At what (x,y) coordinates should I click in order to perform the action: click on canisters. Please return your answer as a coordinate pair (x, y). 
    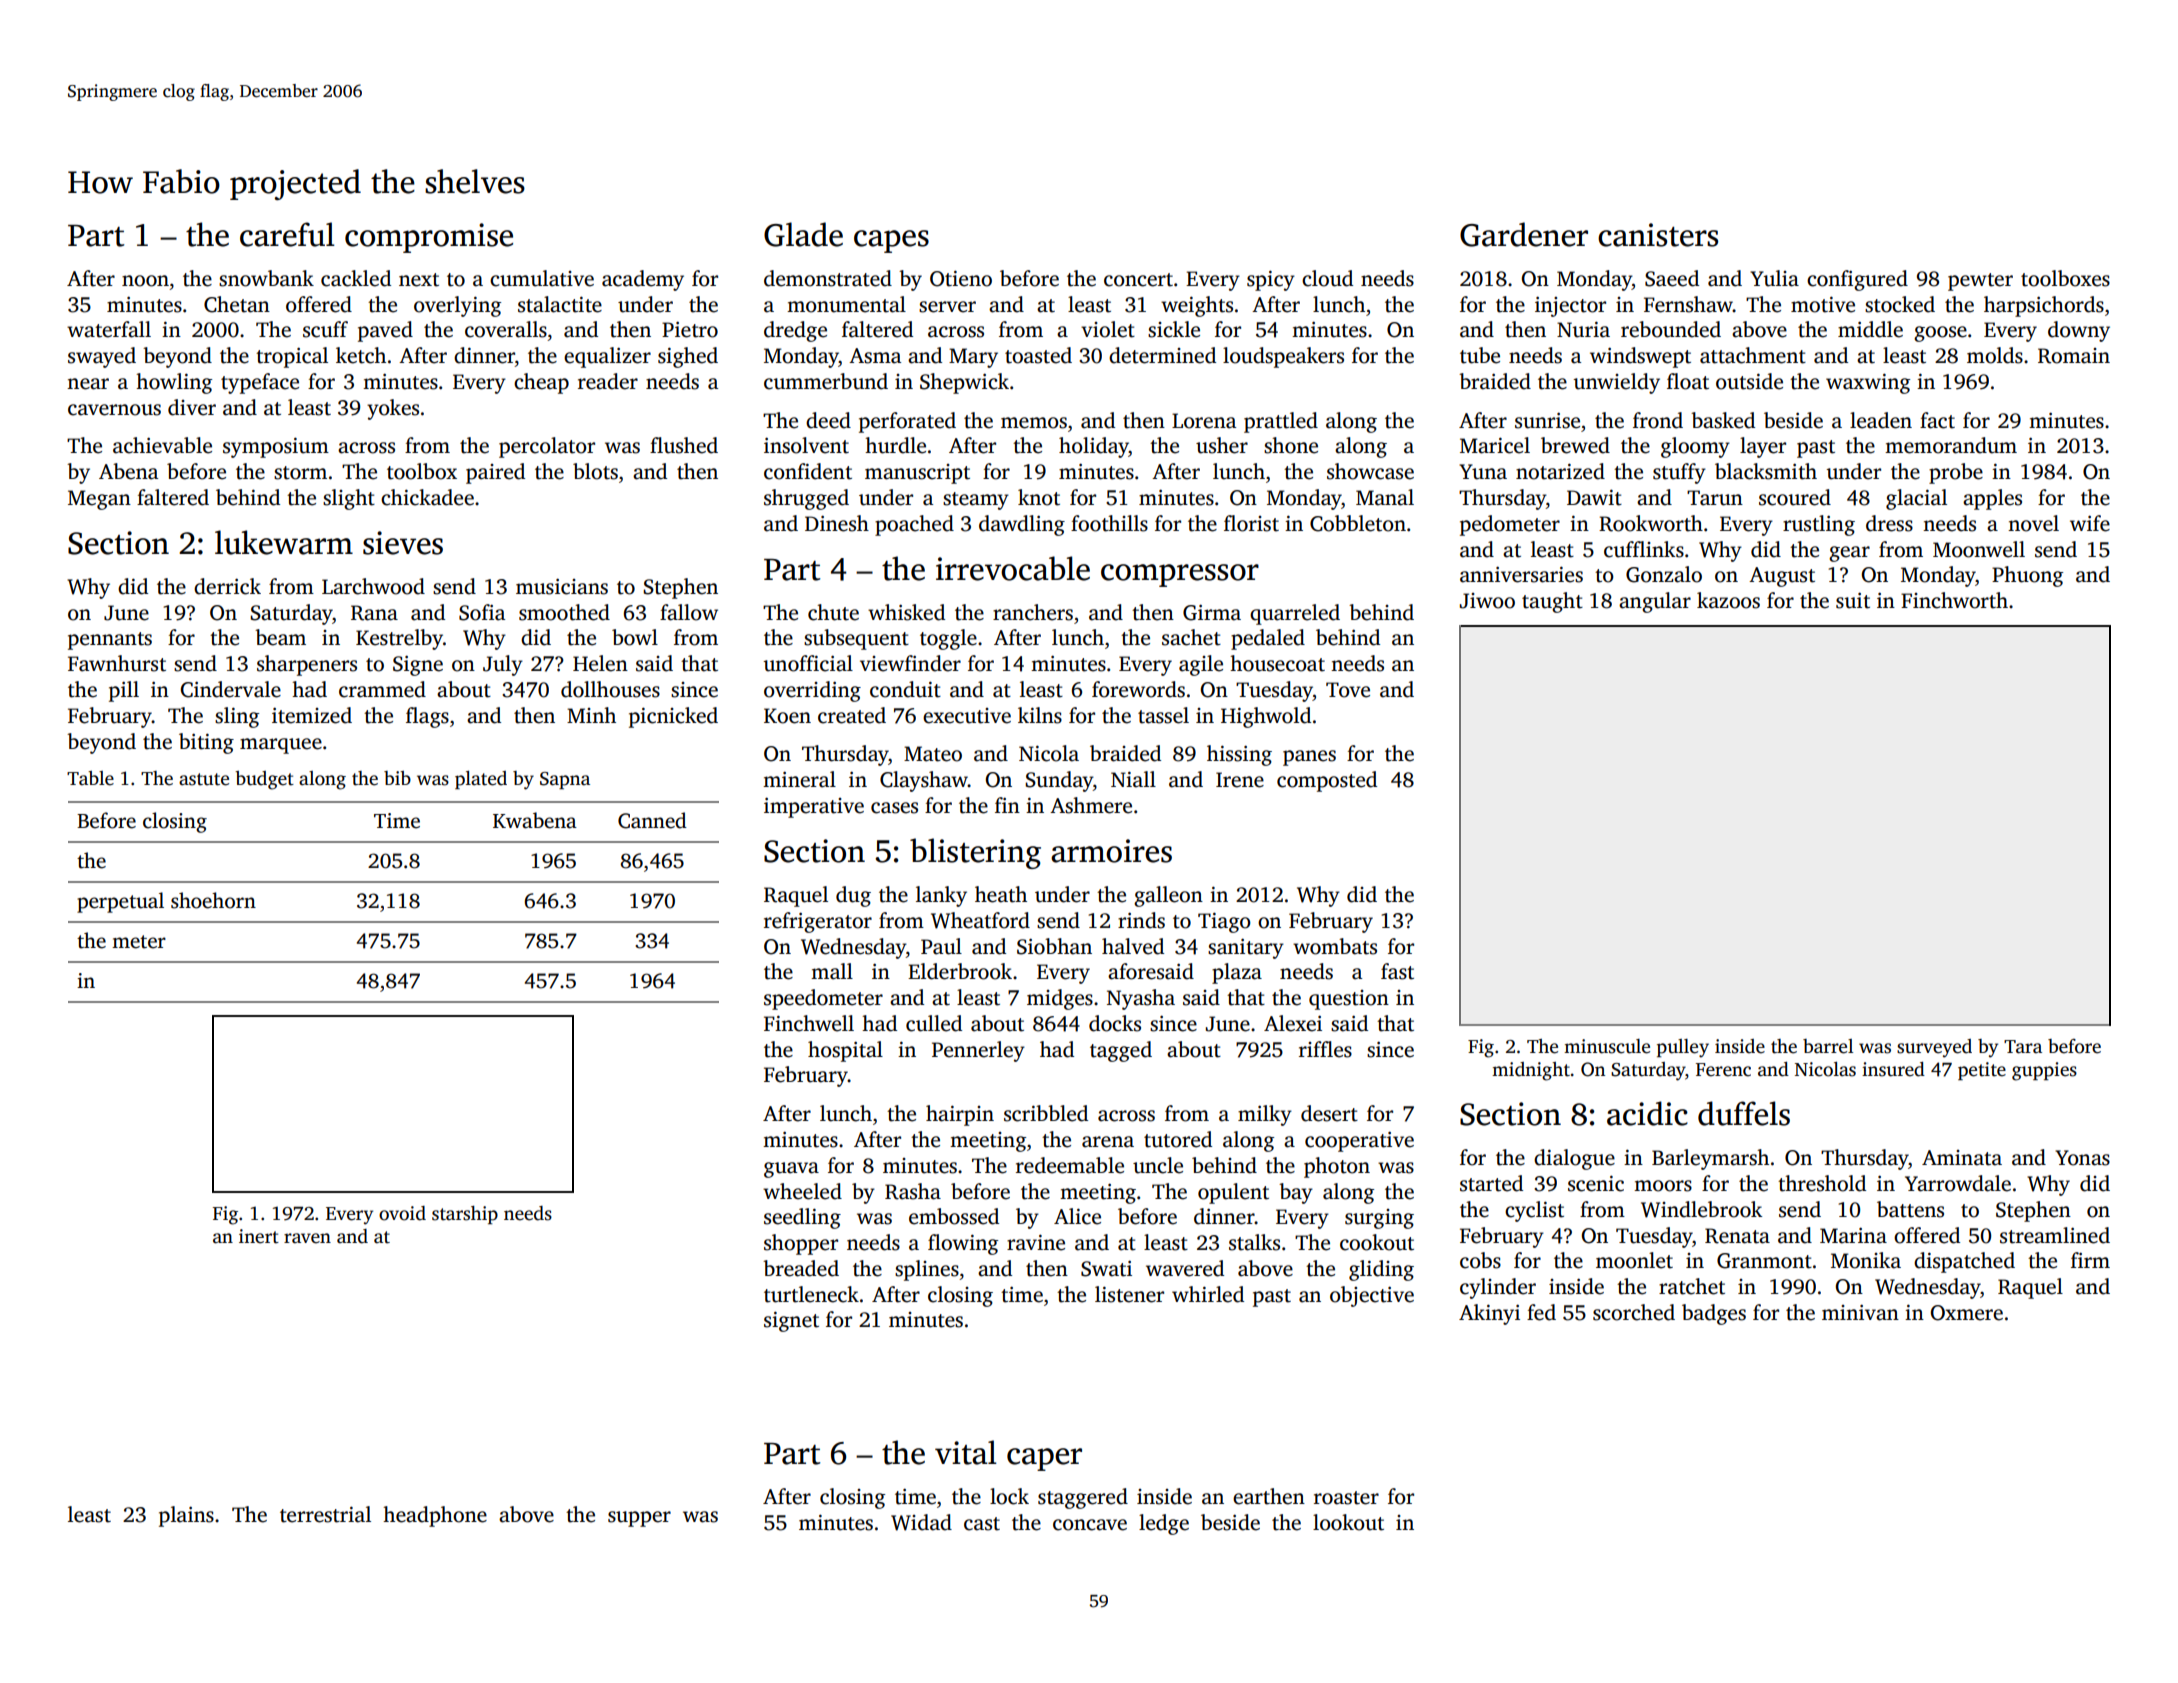
    Looking at the image, I should click on (1658, 235).
